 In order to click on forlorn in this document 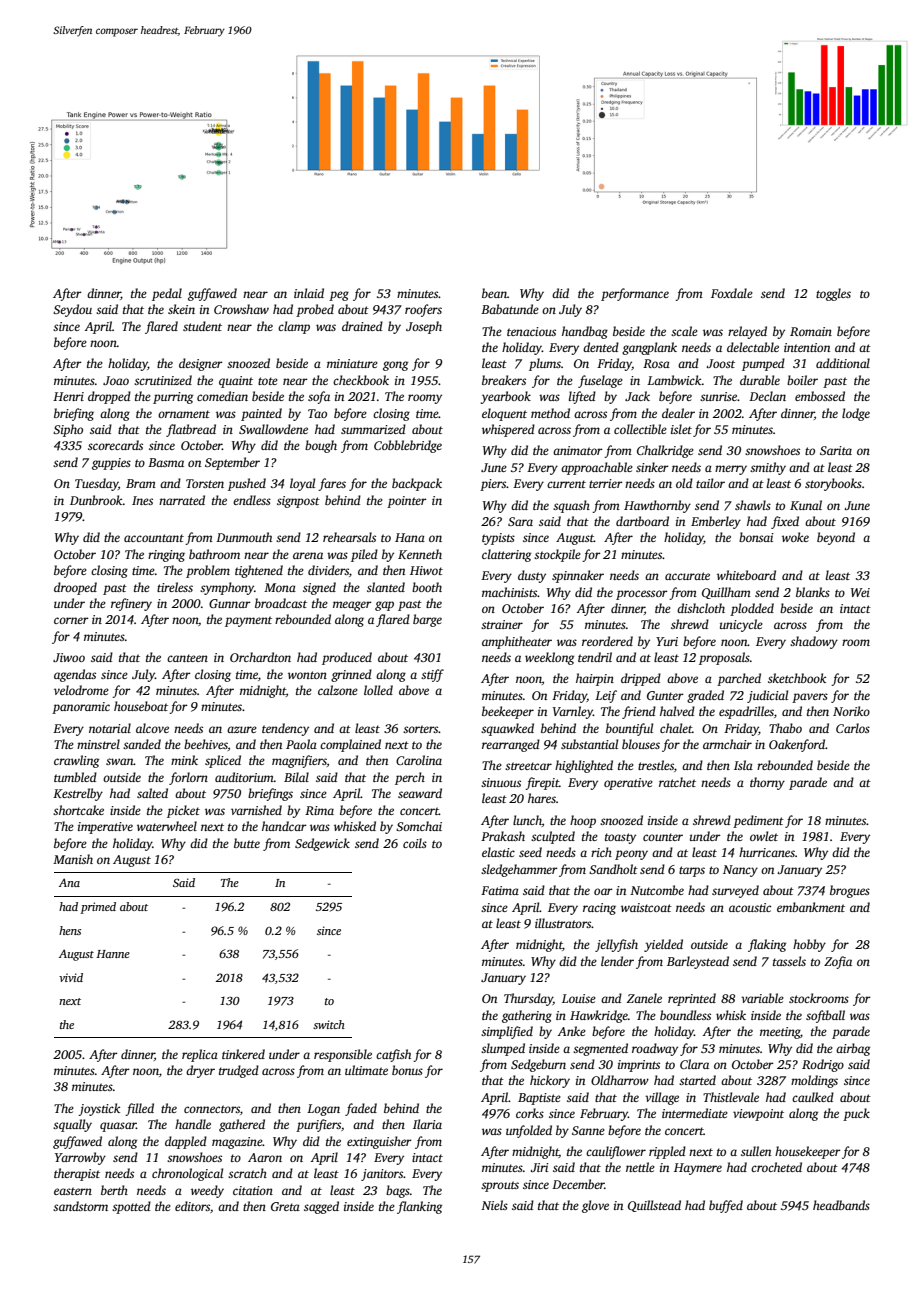, I will do `click(188, 778)`.
